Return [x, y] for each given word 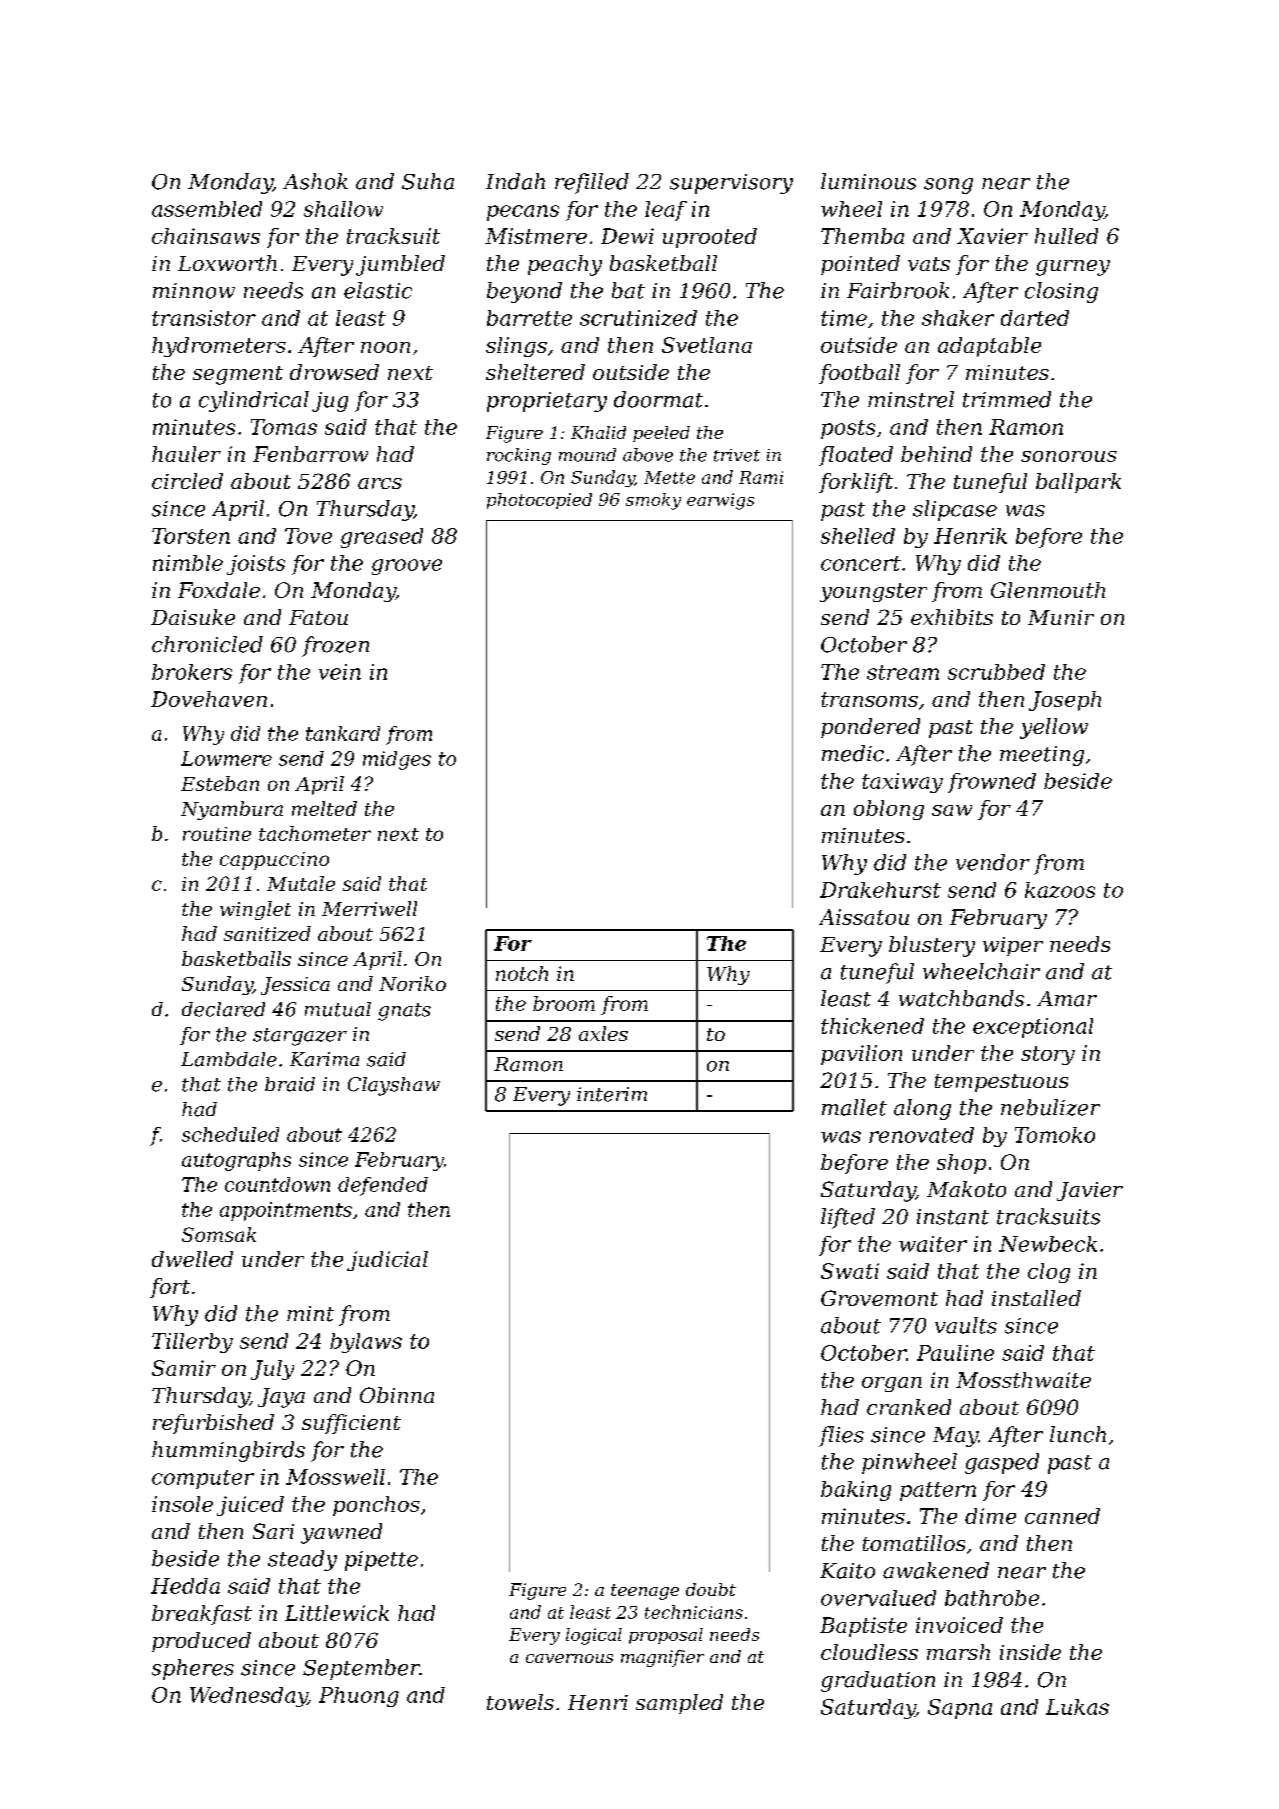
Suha [428, 181]
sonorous [1069, 456]
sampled [679, 1704]
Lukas [1077, 1707]
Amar [1067, 999]
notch [522, 973]
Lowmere [226, 758]
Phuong [359, 1697]
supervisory [731, 184]
